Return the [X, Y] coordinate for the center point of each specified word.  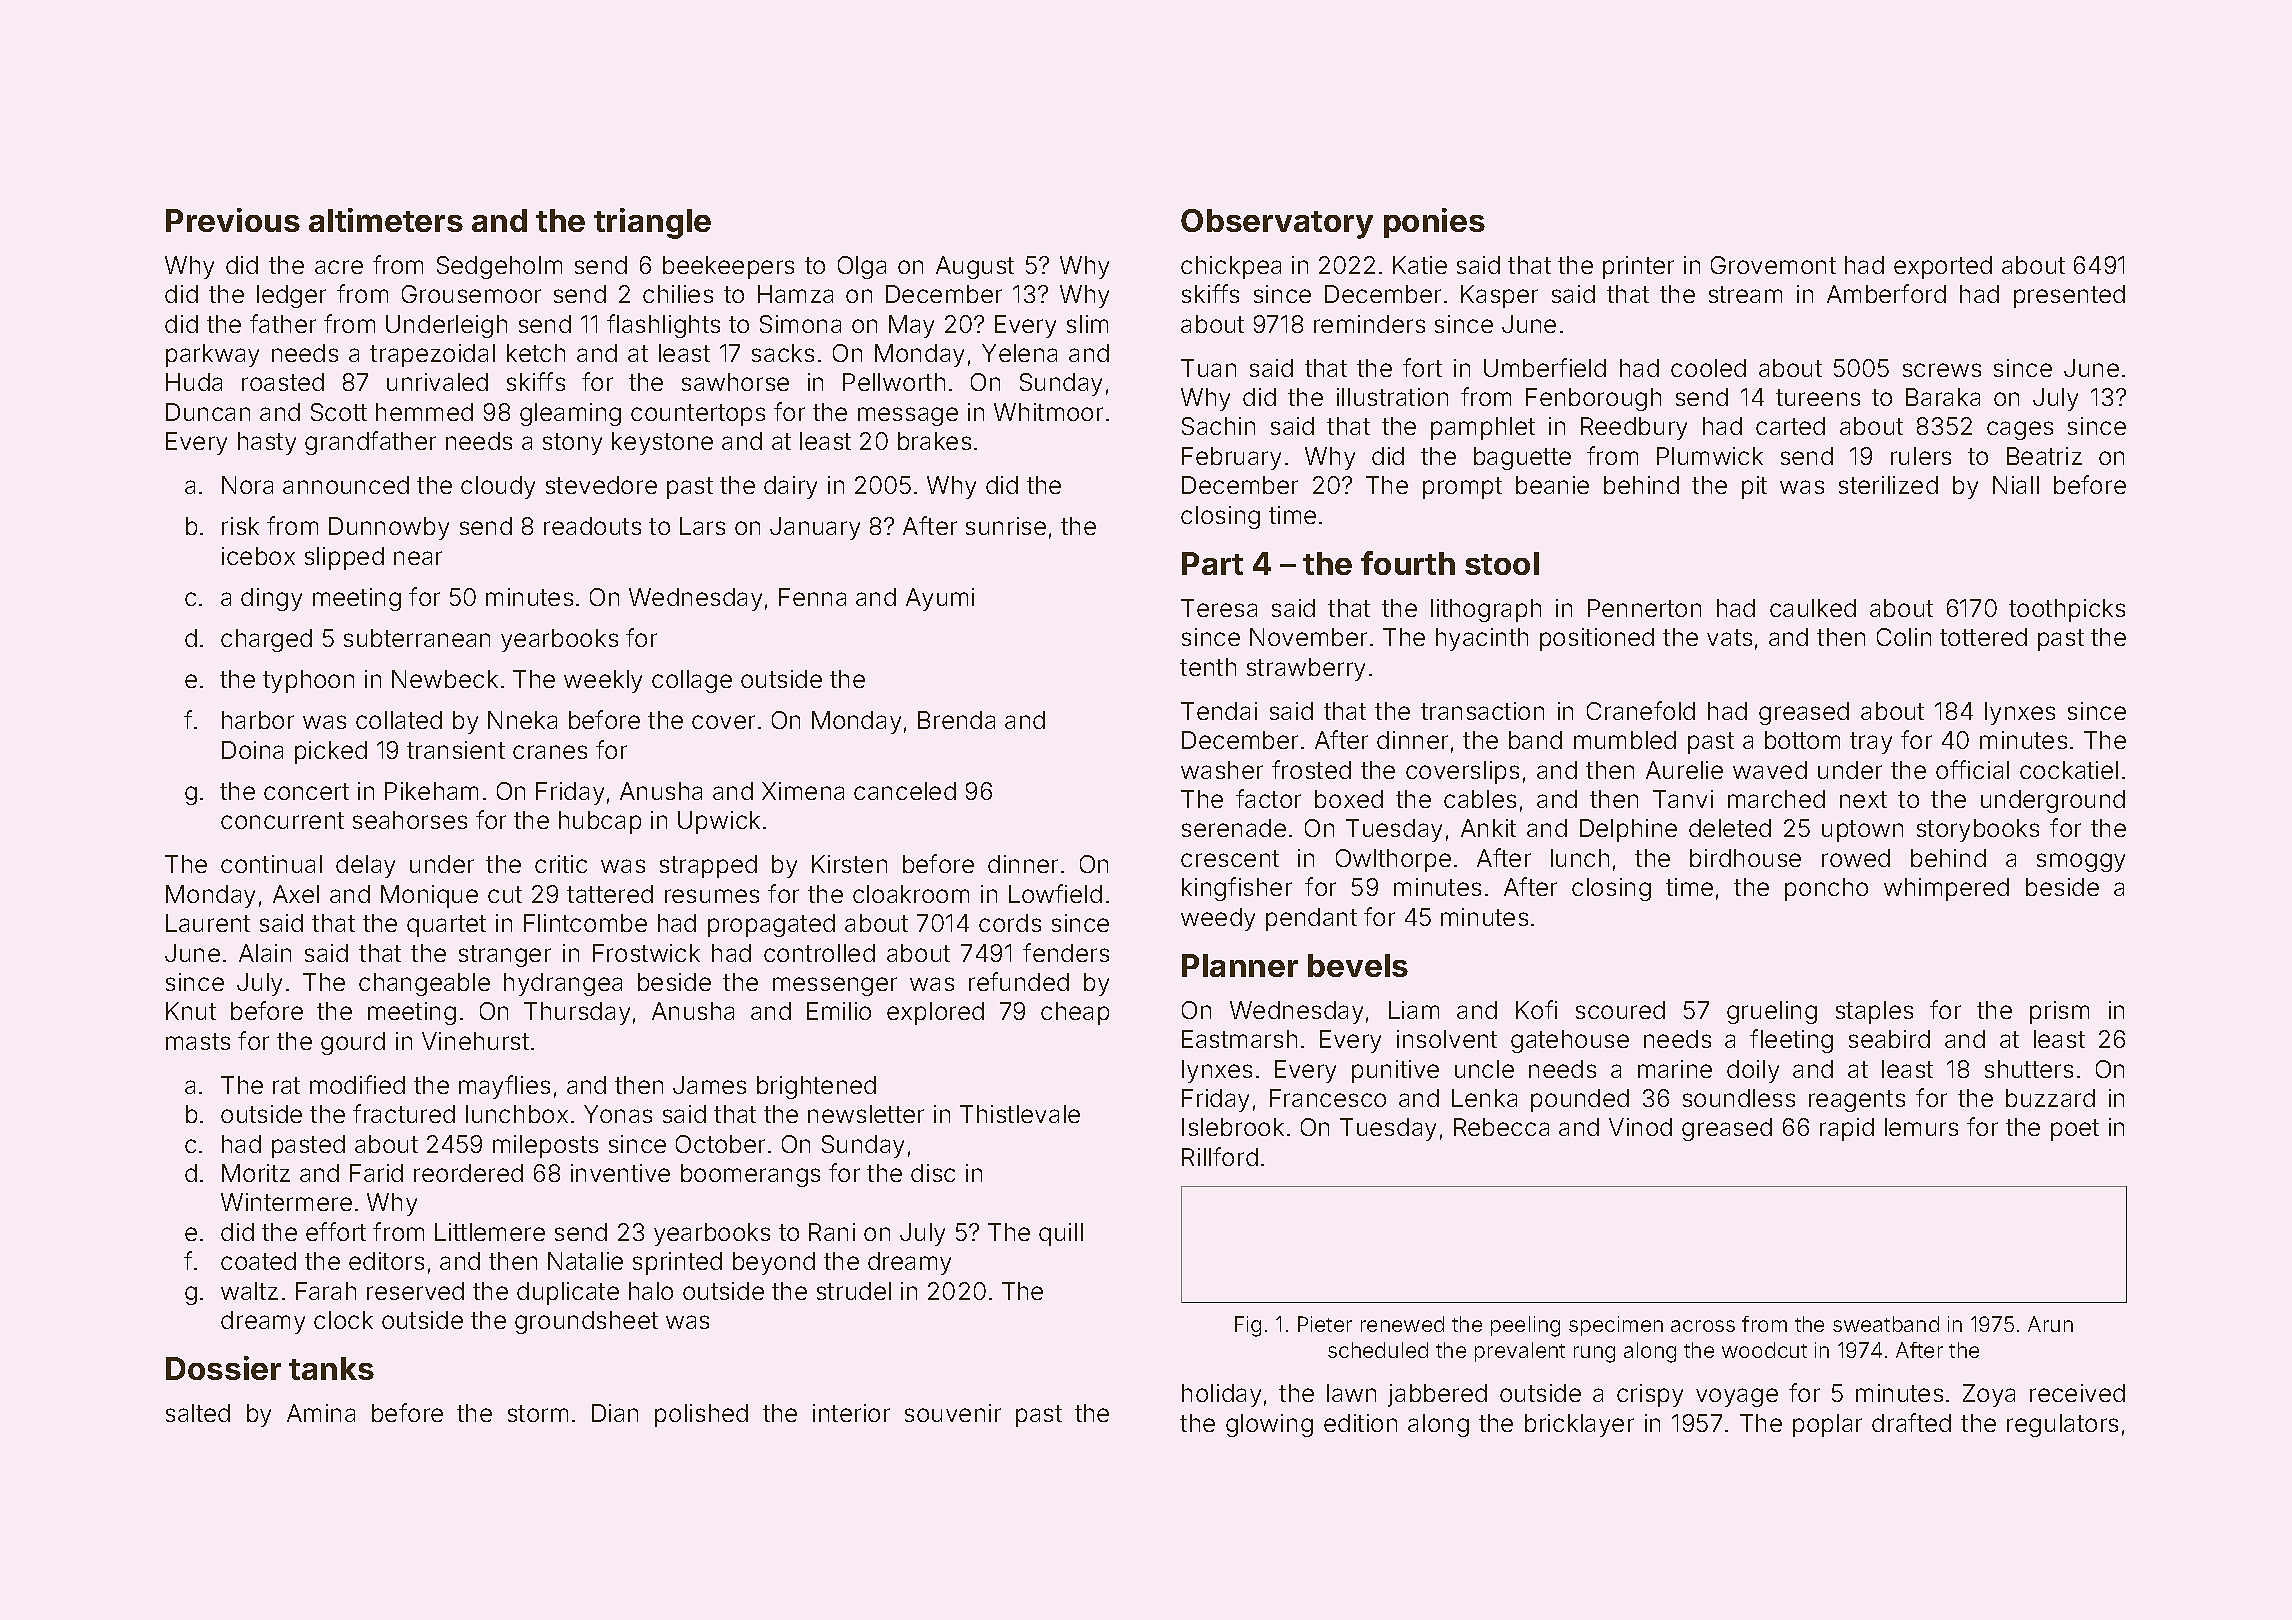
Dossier [223, 1368]
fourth [1408, 563]
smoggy [2081, 862]
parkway [212, 355]
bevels [1358, 965]
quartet [446, 926]
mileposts [545, 1146]
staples [1874, 1012]
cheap [1075, 1013]
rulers [1921, 456]
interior [851, 1413]
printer [1638, 267]
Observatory [1277, 224]
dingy [271, 599]
